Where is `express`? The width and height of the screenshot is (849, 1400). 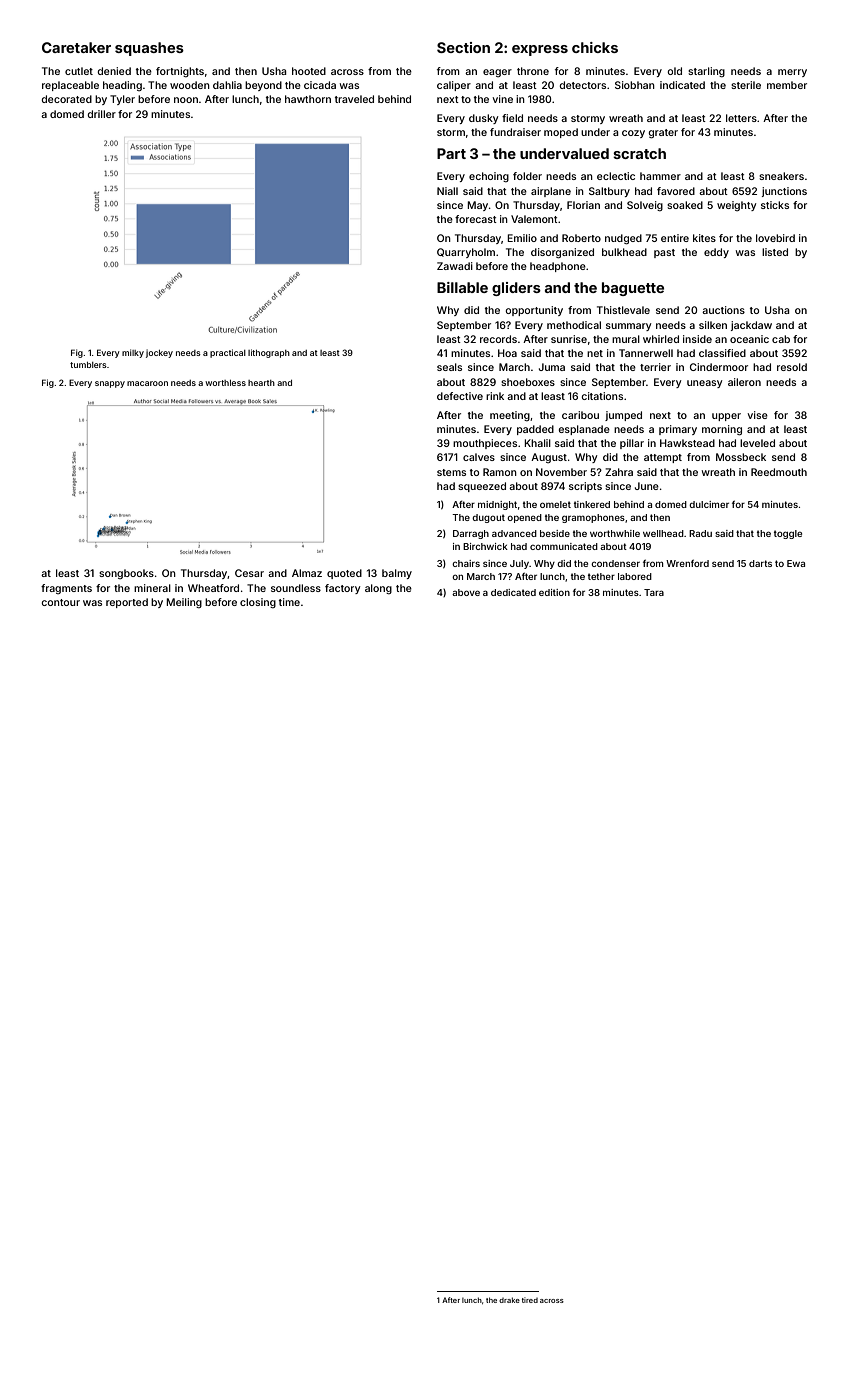 express is located at coordinates (540, 50).
